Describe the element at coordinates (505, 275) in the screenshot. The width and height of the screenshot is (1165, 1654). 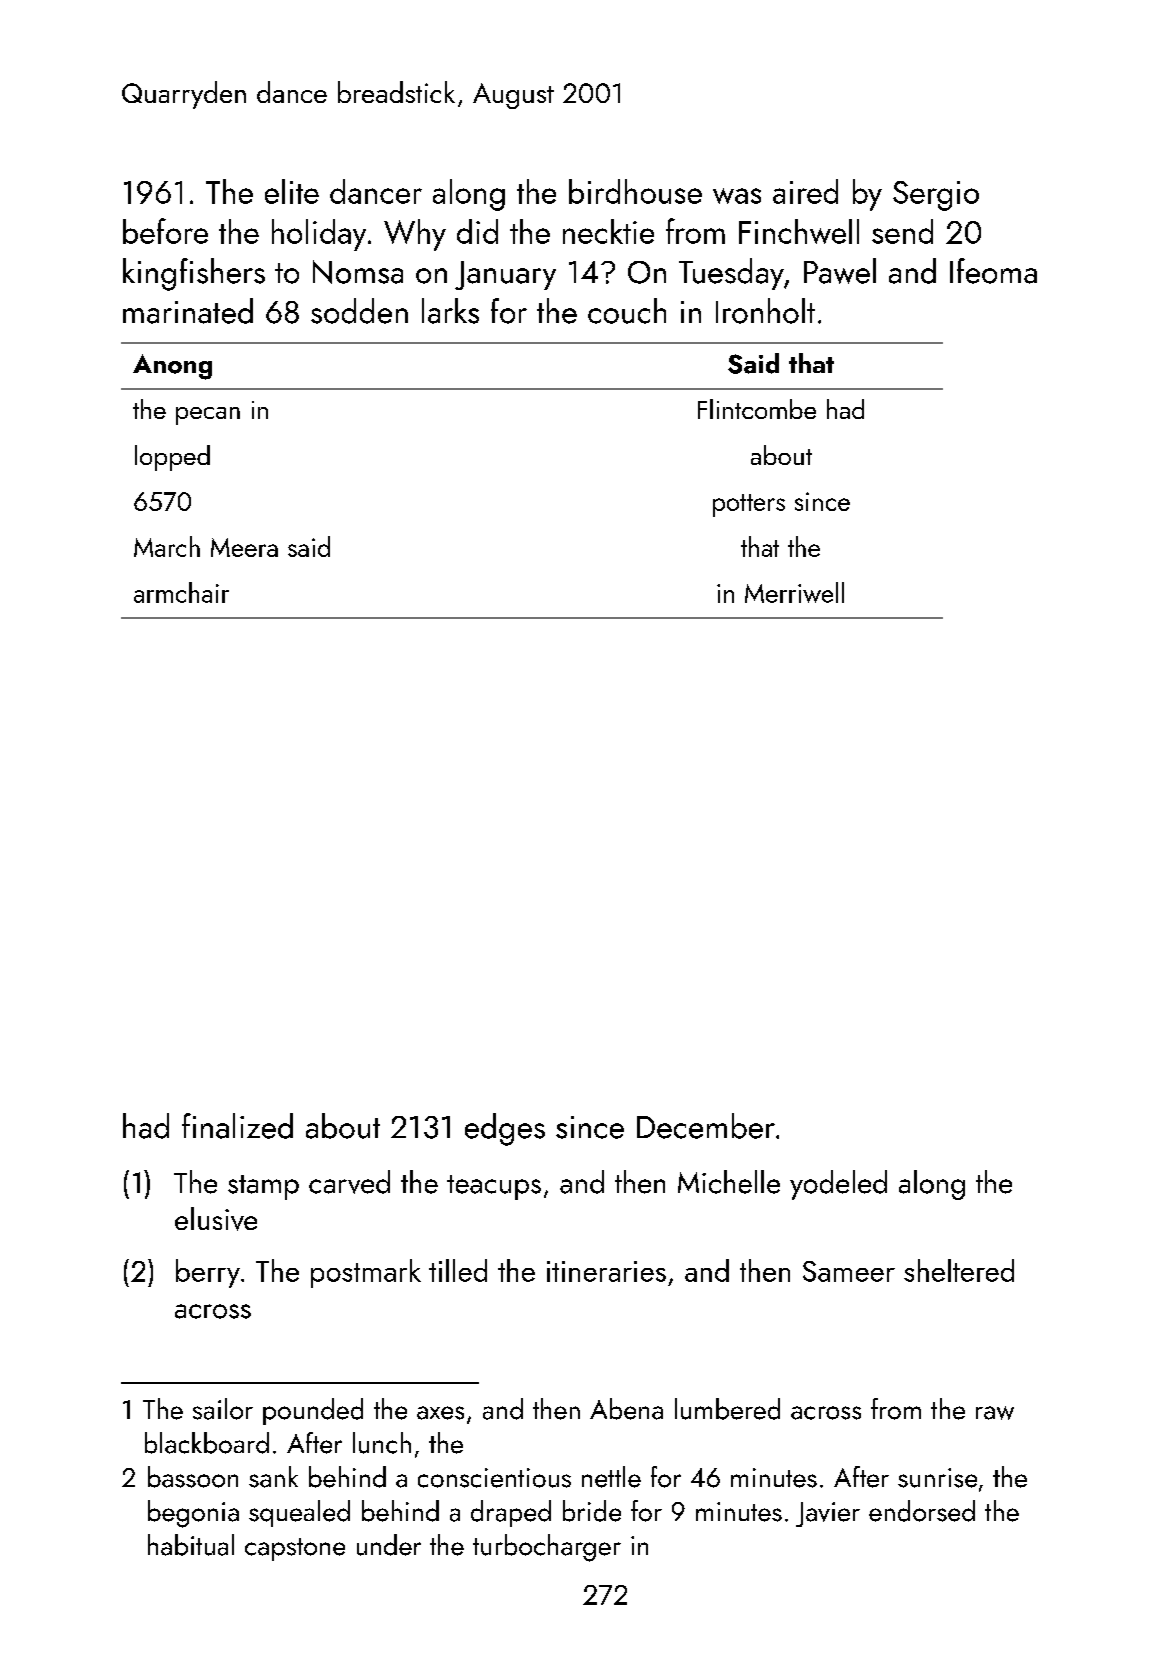
I see `January` at that location.
